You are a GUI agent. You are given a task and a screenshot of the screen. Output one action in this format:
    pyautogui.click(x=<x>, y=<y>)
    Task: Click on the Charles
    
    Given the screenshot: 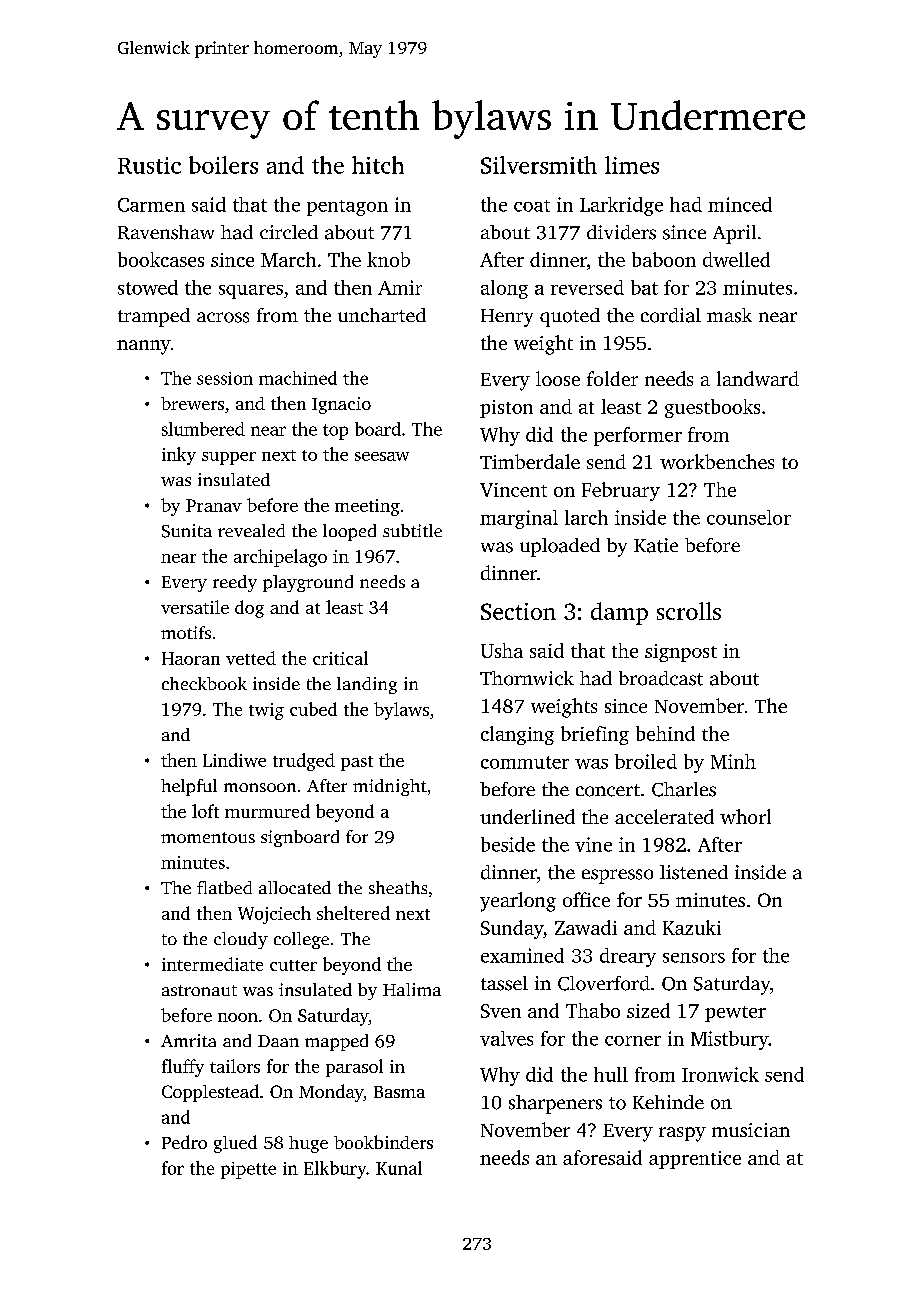 What is the action you would take?
    pyautogui.click(x=684, y=789)
